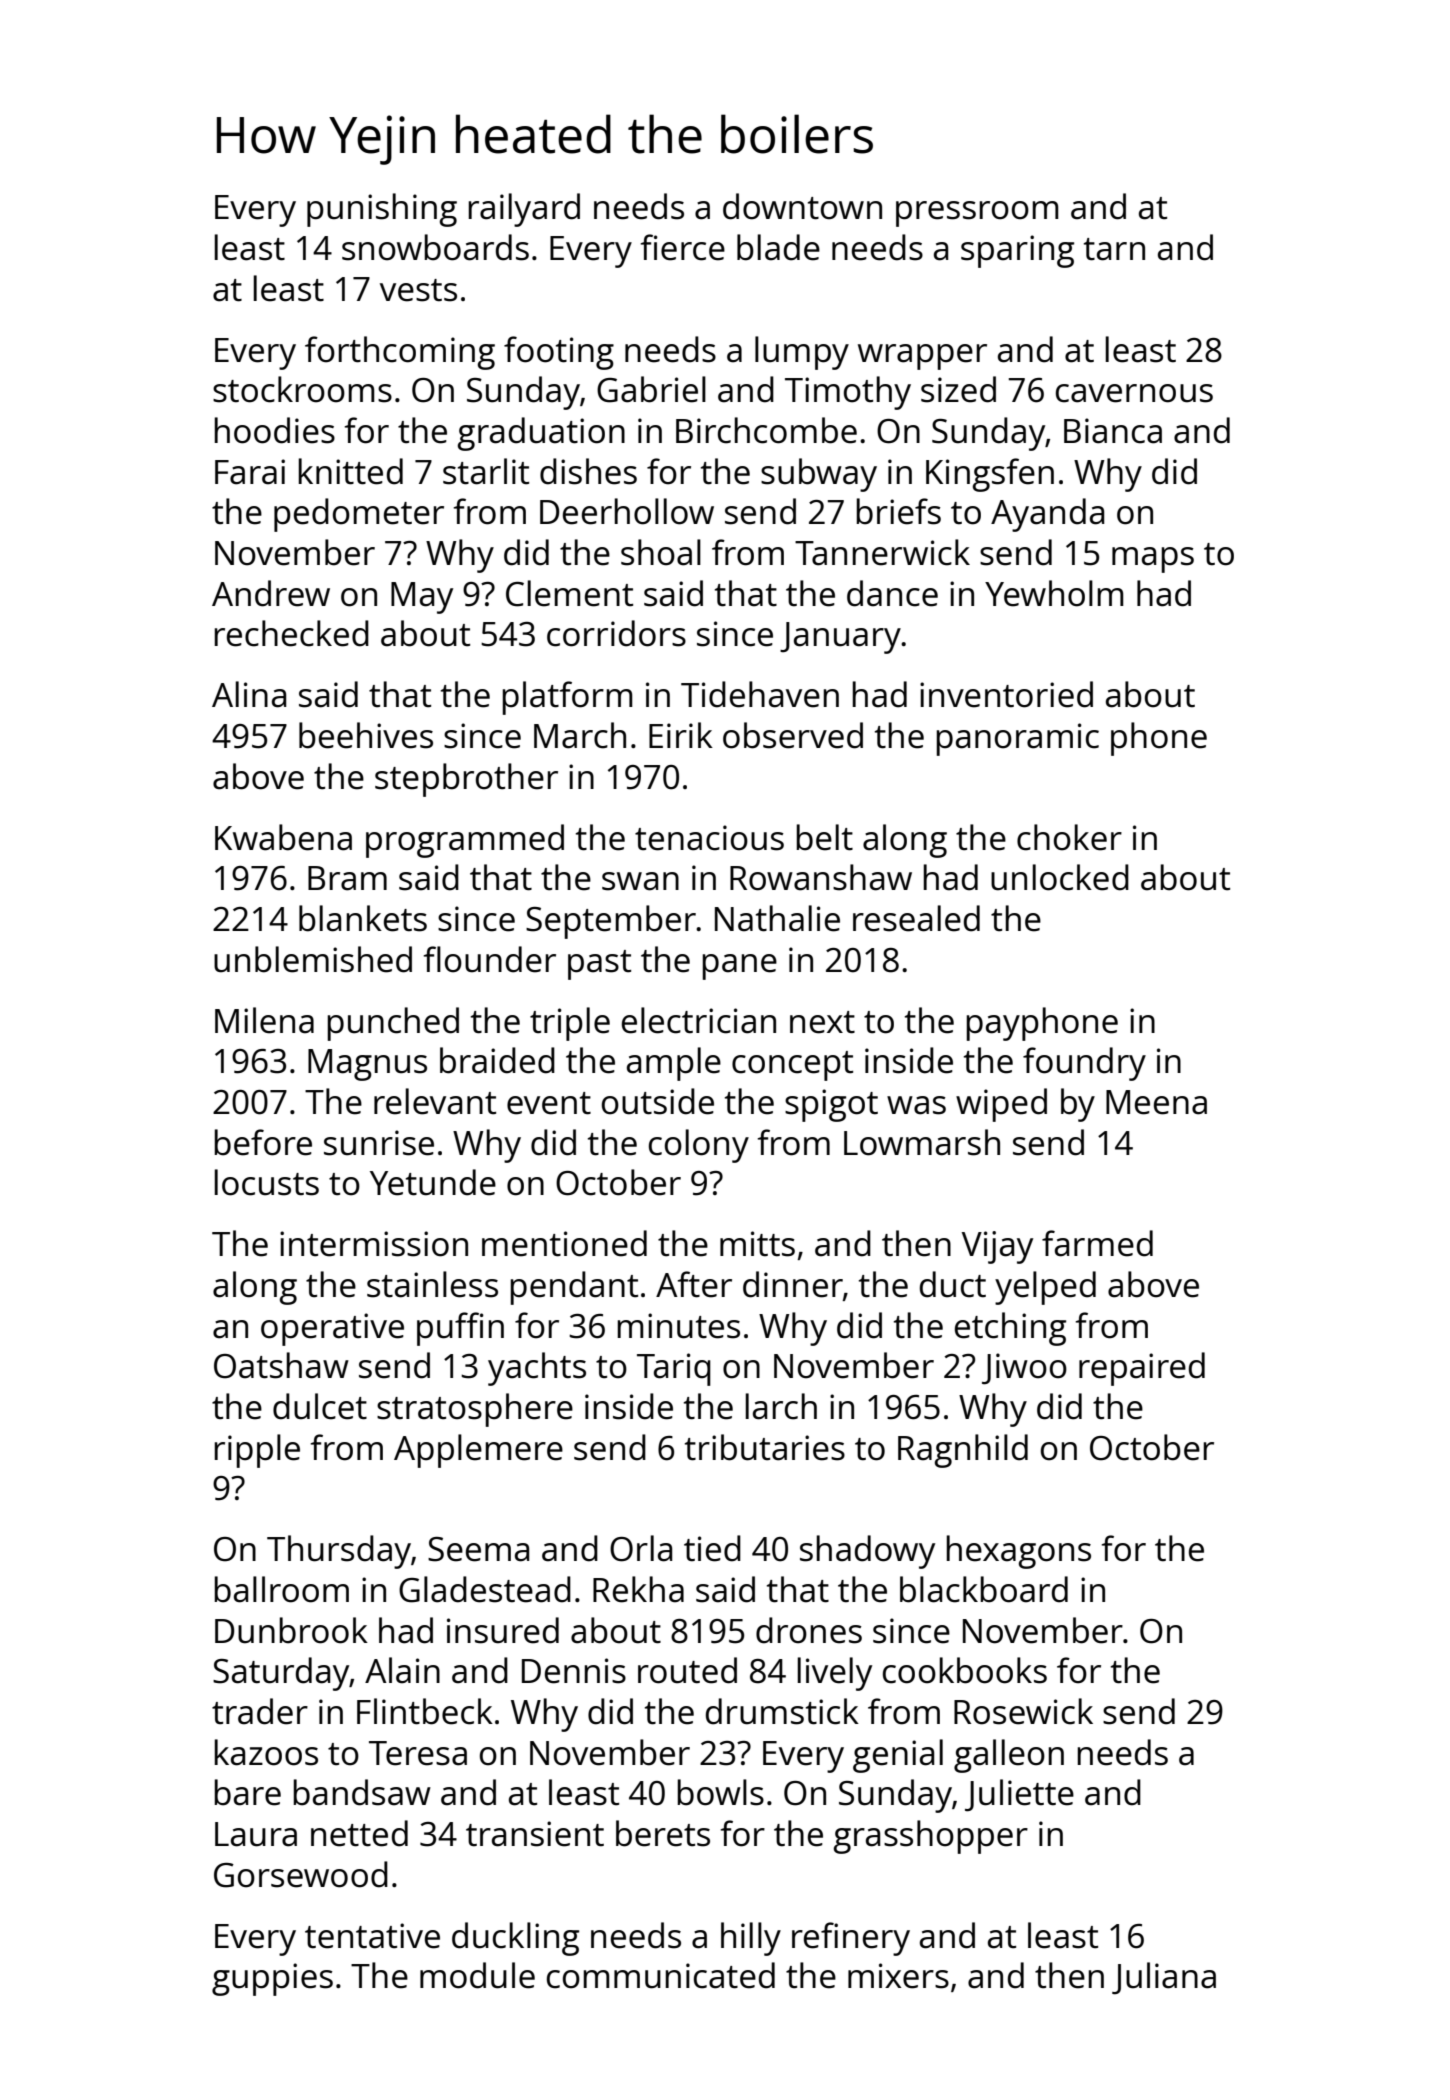 This screenshot has height=2100, width=1450. What do you see at coordinates (663, 1833) in the screenshot?
I see `berets` at bounding box center [663, 1833].
